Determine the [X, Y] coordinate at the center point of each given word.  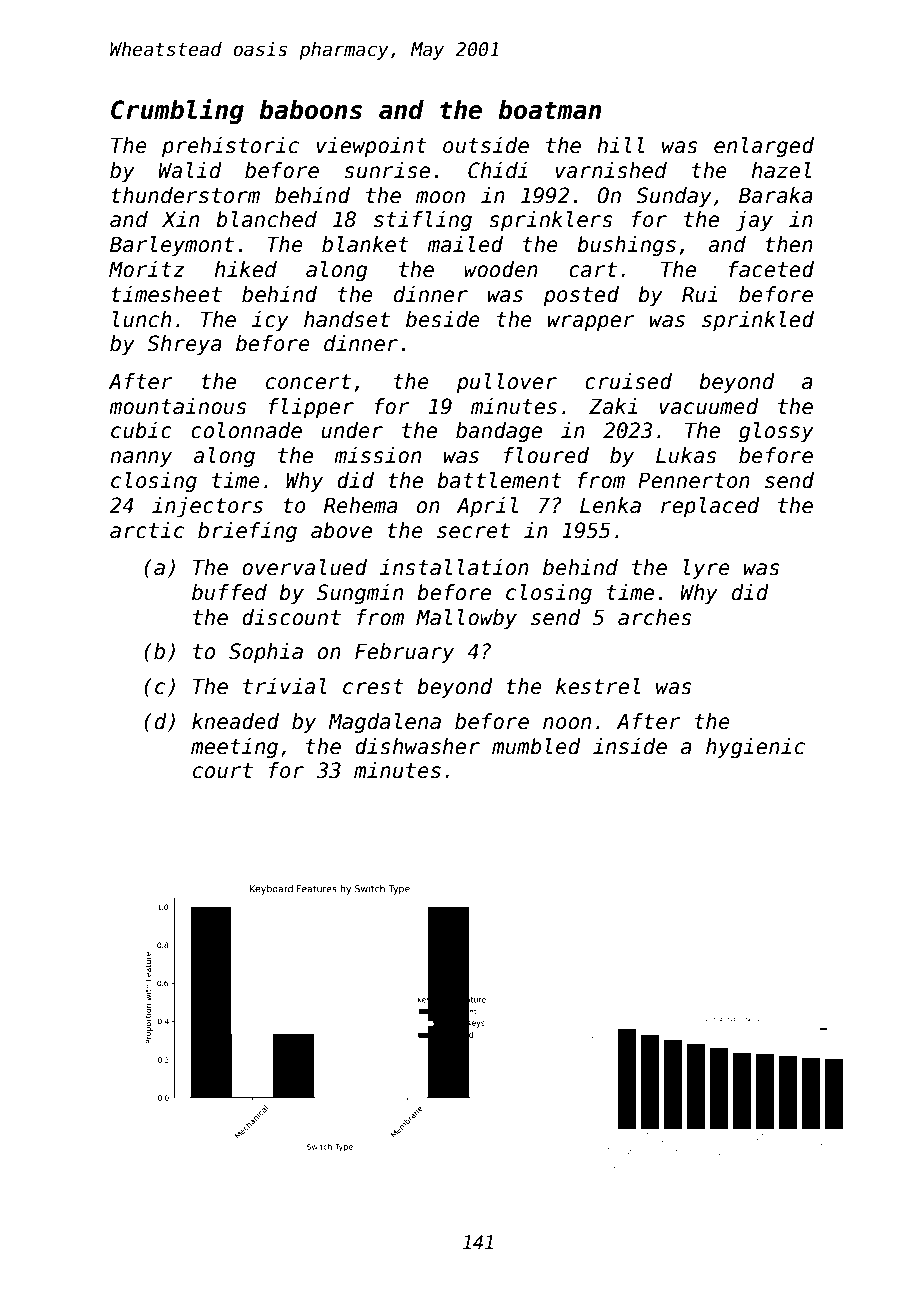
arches [655, 617]
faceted [771, 269]
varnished [611, 170]
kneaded [235, 721]
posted [581, 296]
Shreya [184, 345]
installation [454, 567]
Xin [180, 219]
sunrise [387, 170]
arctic [147, 530]
